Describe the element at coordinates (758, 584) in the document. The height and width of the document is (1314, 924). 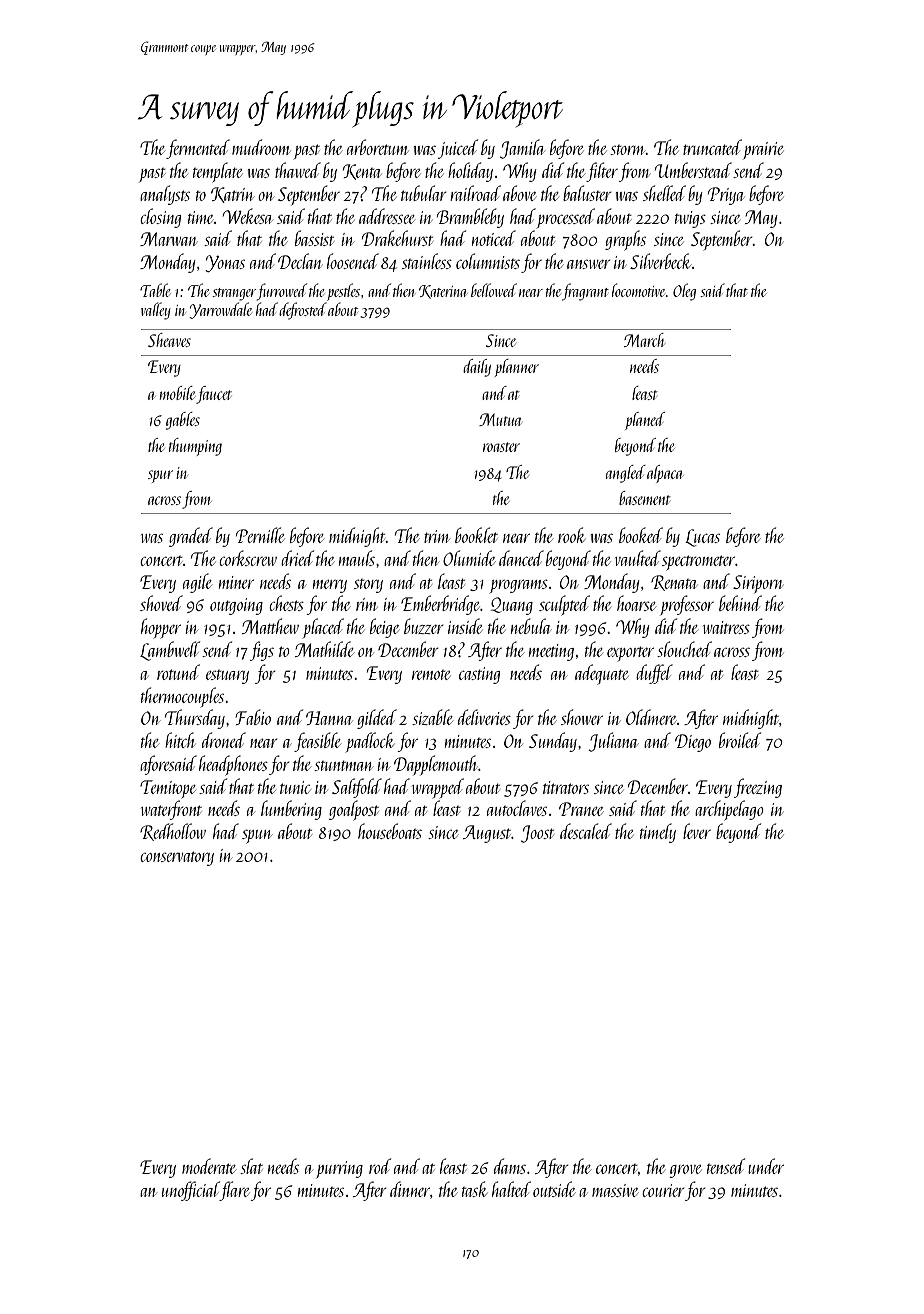
I see `Siriporn` at that location.
